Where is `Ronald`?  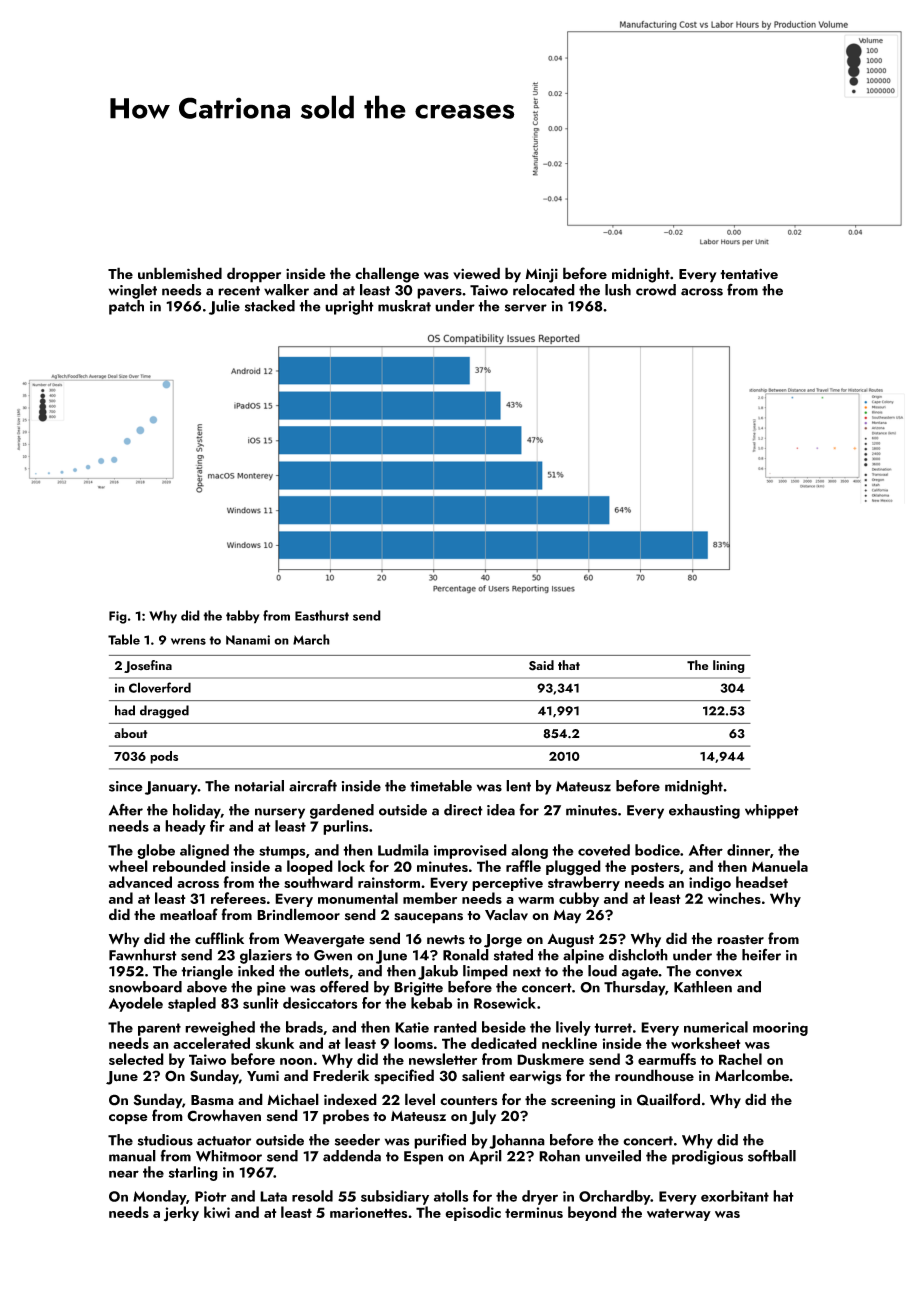 Ronald is located at coordinates (466, 955).
